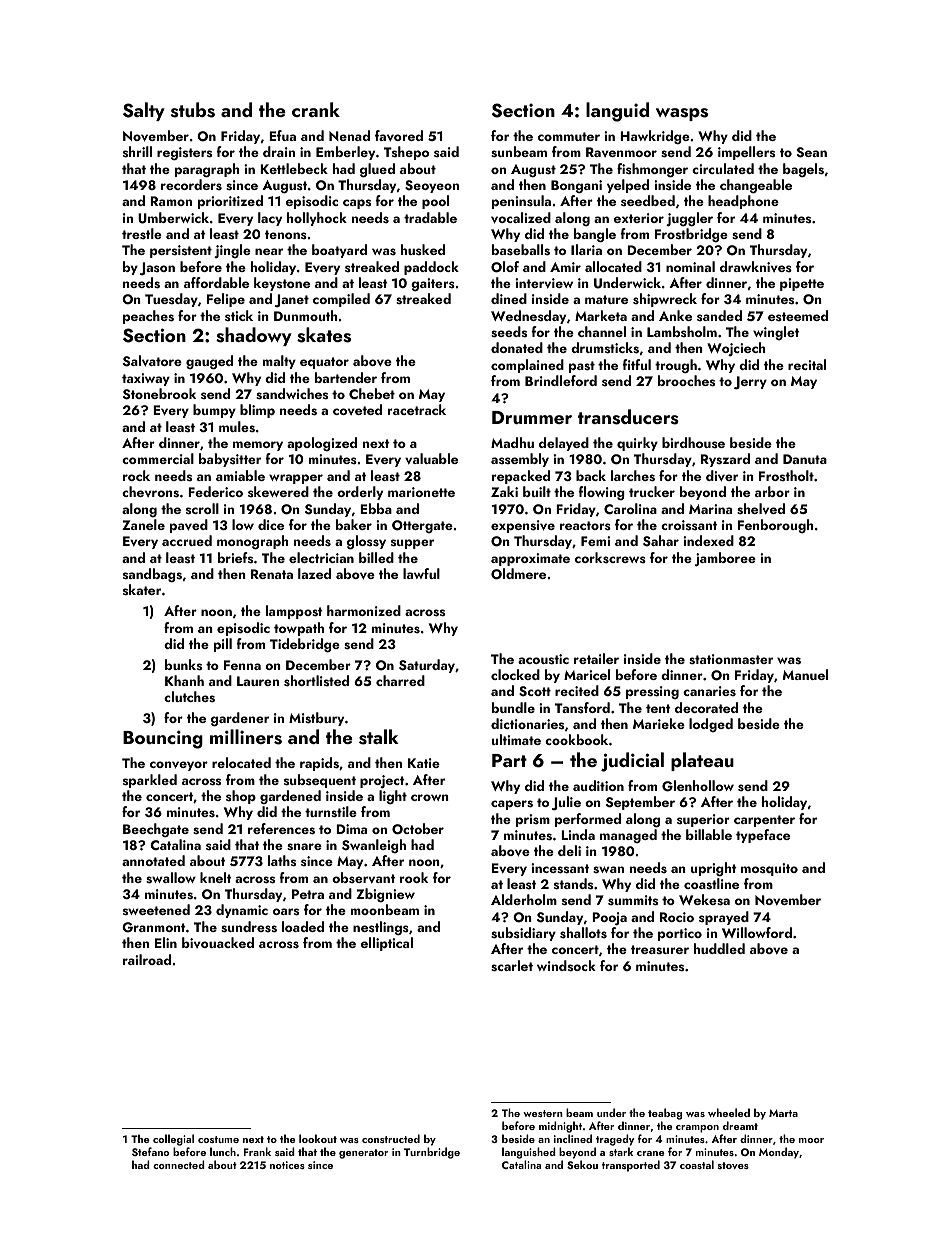 This page has width=952, height=1233. What do you see at coordinates (703, 820) in the page?
I see `superior` at bounding box center [703, 820].
